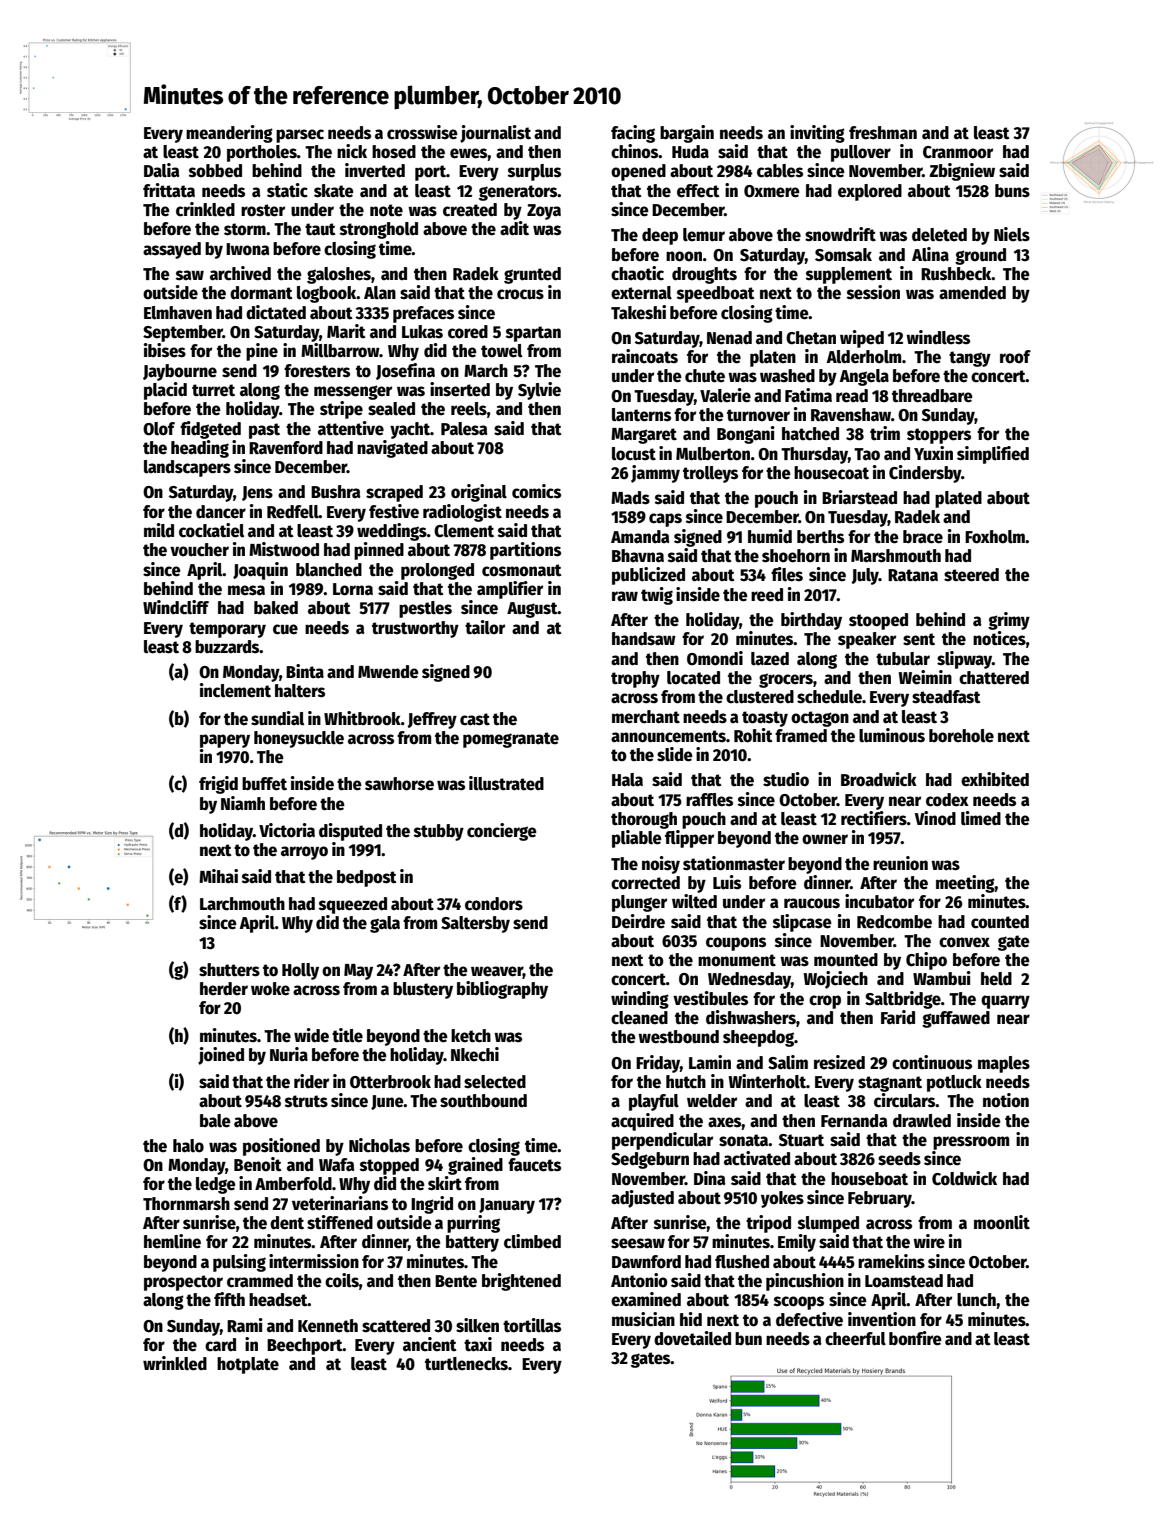  I want to click on wilted, so click(694, 901).
